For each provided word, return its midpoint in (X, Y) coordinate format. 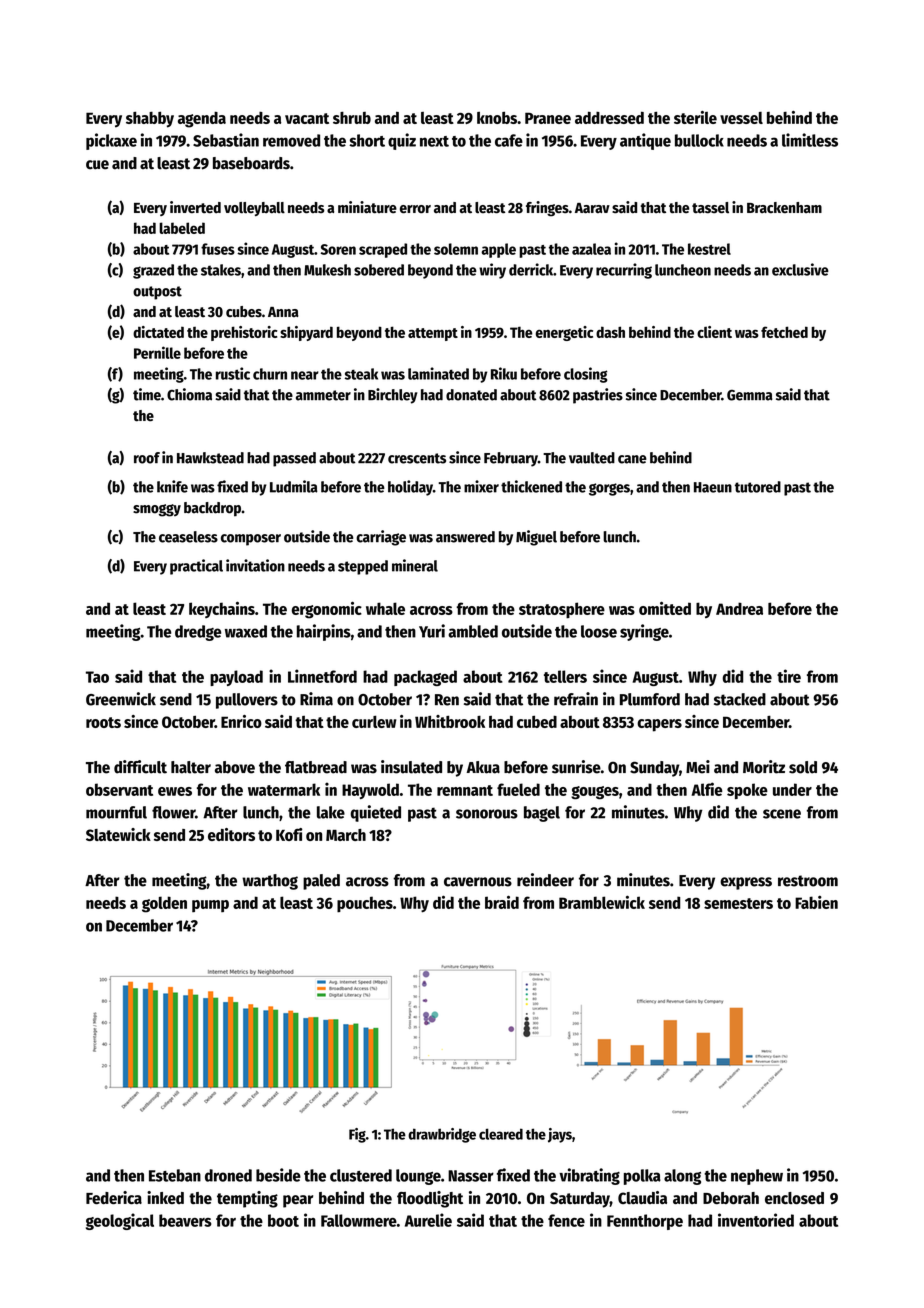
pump (210, 906)
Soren (338, 249)
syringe (644, 632)
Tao (97, 677)
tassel (710, 208)
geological (120, 1221)
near (305, 375)
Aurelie (428, 1220)
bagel (542, 814)
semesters (738, 903)
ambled (473, 631)
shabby (150, 119)
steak (361, 374)
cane (632, 459)
